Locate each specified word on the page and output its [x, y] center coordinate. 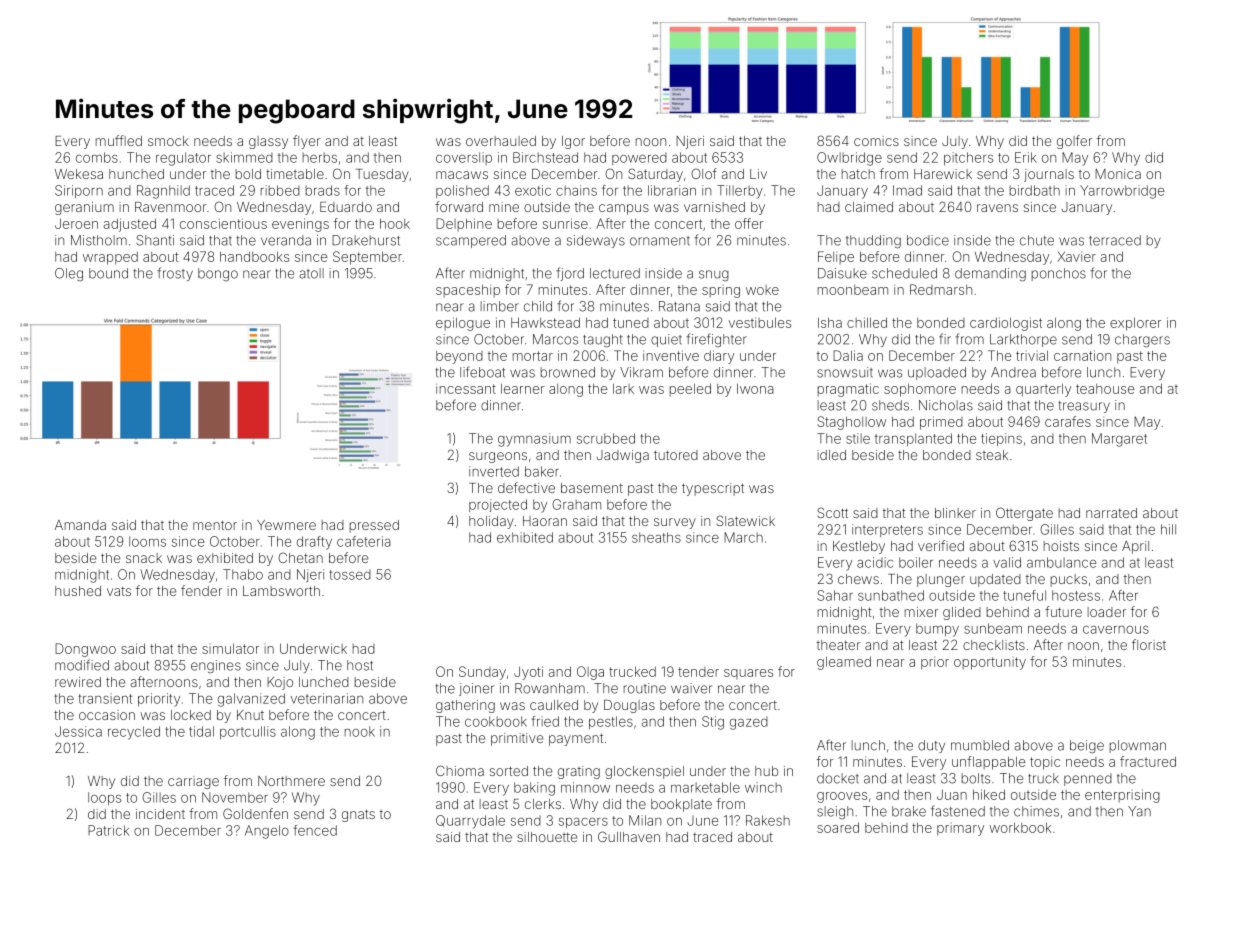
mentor [215, 525]
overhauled [501, 141]
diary [719, 357]
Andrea [1013, 372]
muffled [119, 140]
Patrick [108, 830]
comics [876, 141]
